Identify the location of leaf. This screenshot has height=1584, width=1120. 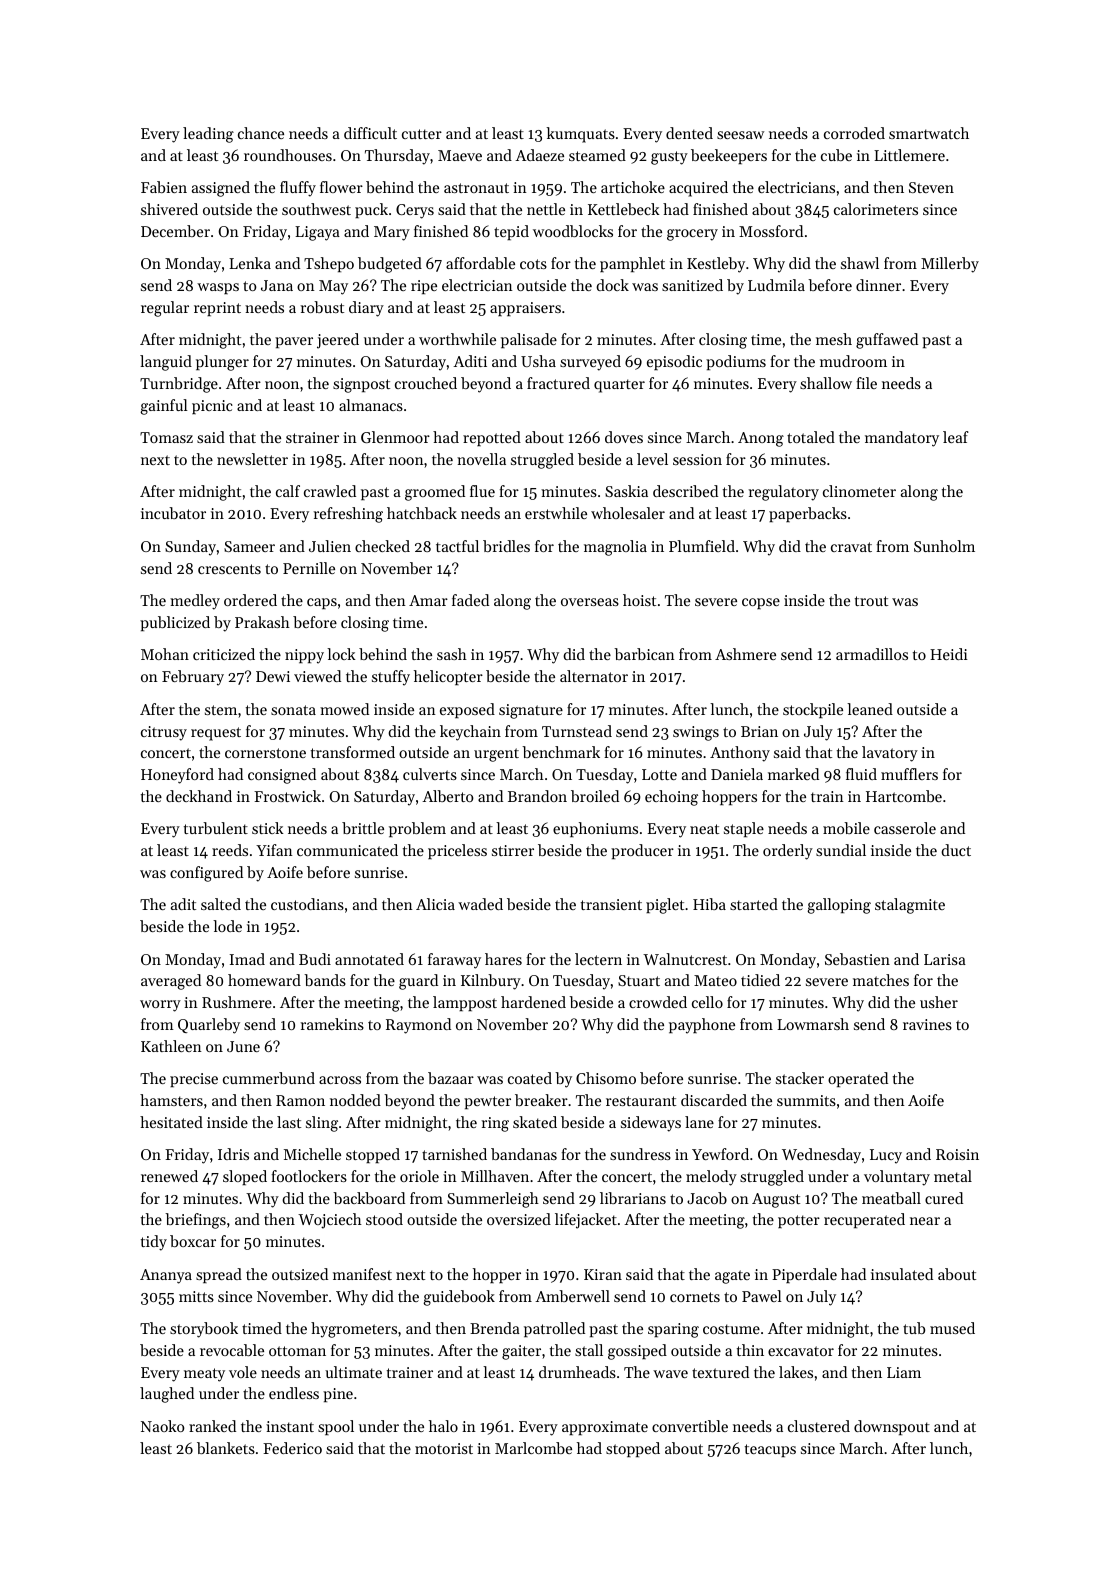
(956, 437).
